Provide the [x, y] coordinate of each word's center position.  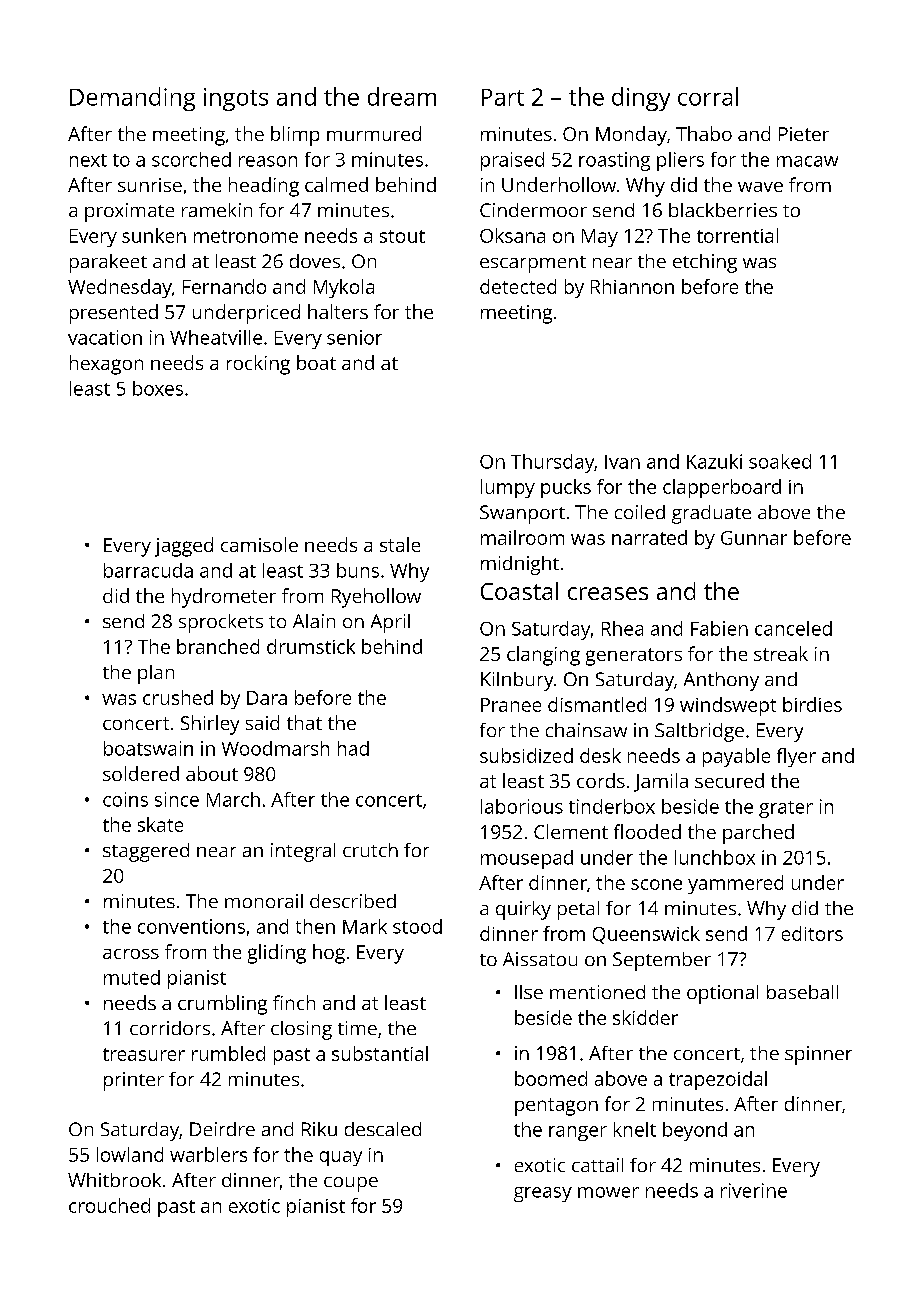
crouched [109, 1205]
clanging [543, 656]
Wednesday [120, 288]
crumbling [222, 1005]
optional [722, 994]
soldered [141, 773]
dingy [641, 99]
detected [518, 286]
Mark [365, 926]
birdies [812, 704]
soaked [780, 461]
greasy [543, 1194]
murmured [374, 133]
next [88, 160]
